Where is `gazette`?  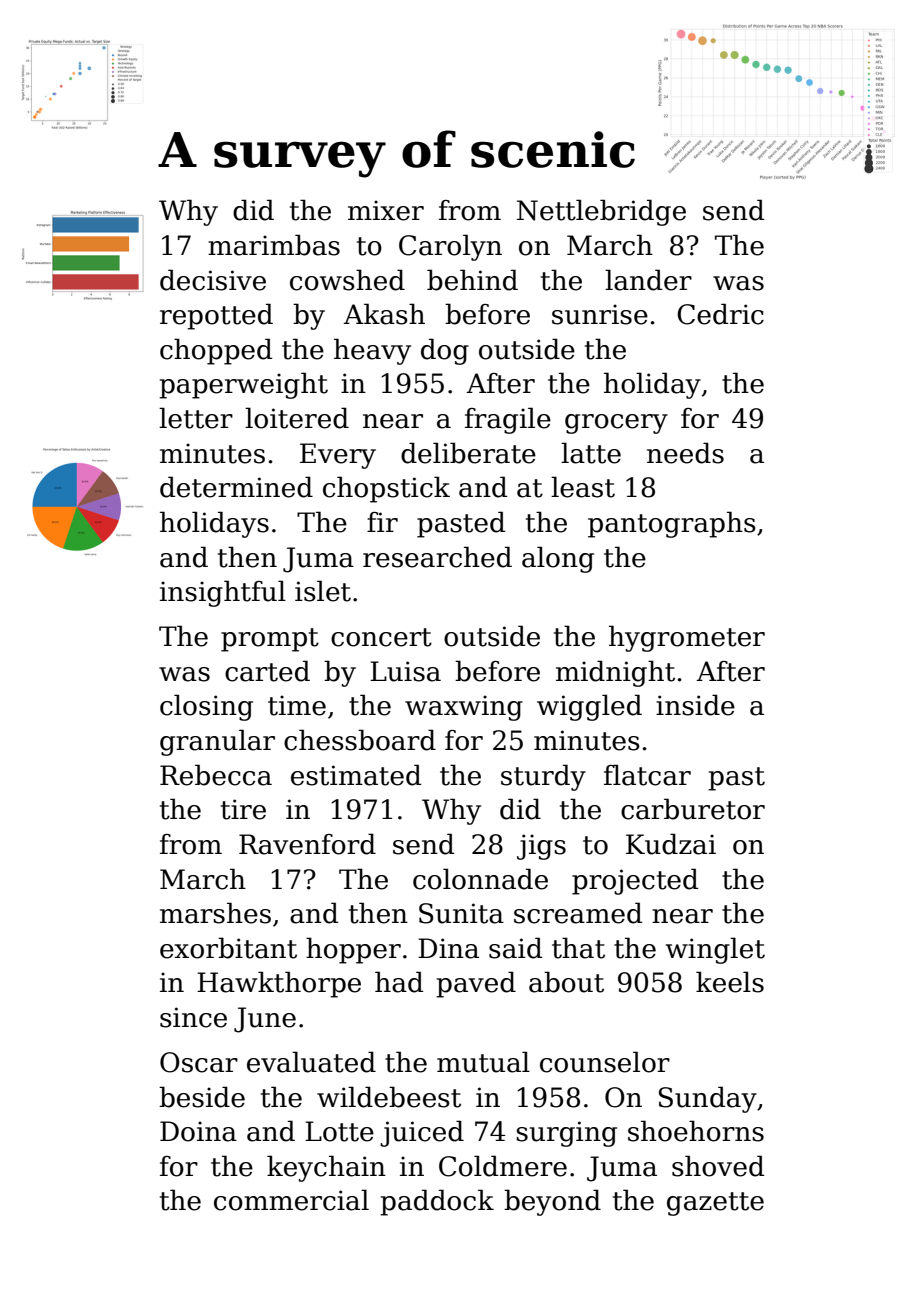 gazette is located at coordinates (715, 1204).
